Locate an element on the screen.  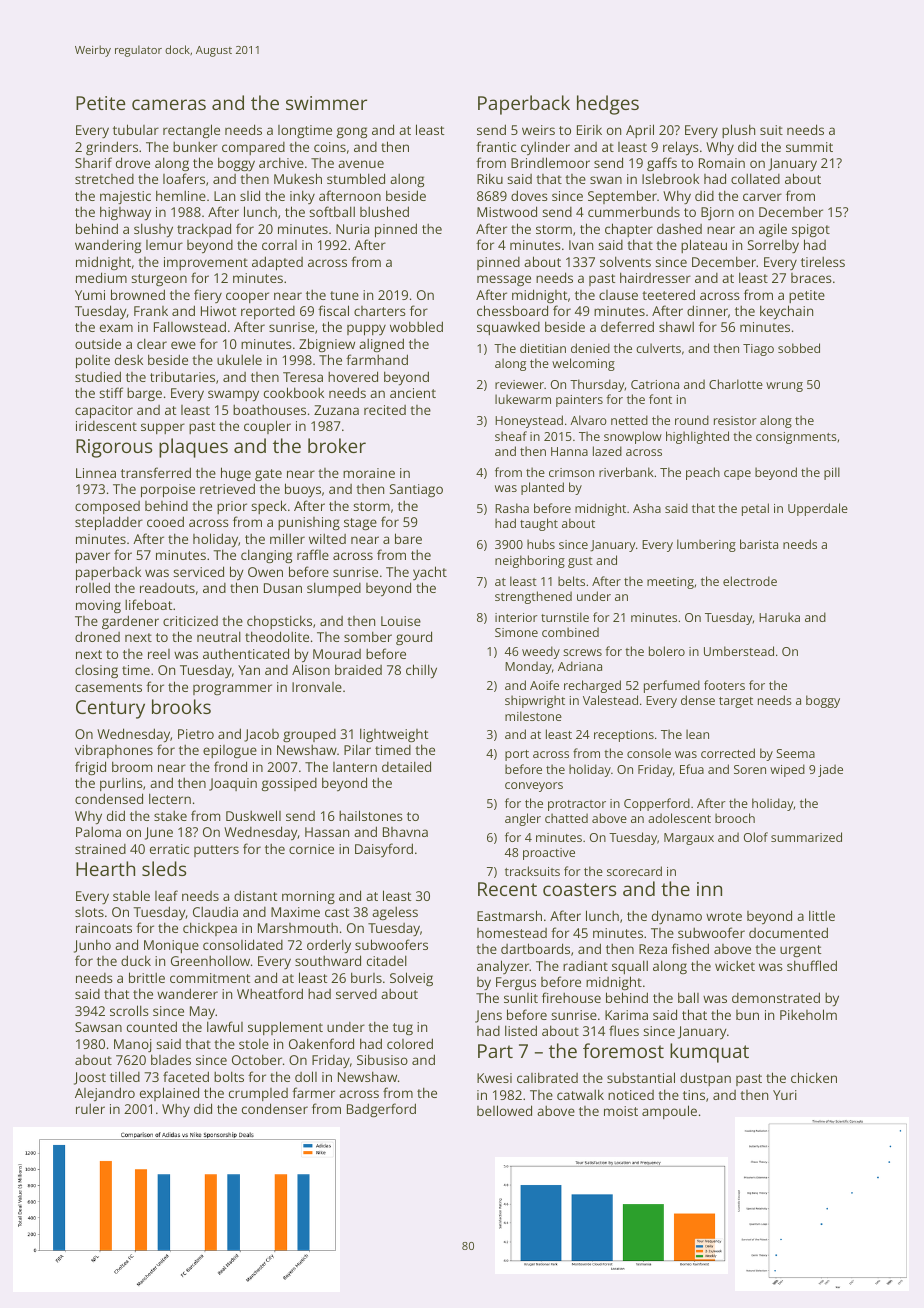
grinders is located at coordinates (112, 148).
